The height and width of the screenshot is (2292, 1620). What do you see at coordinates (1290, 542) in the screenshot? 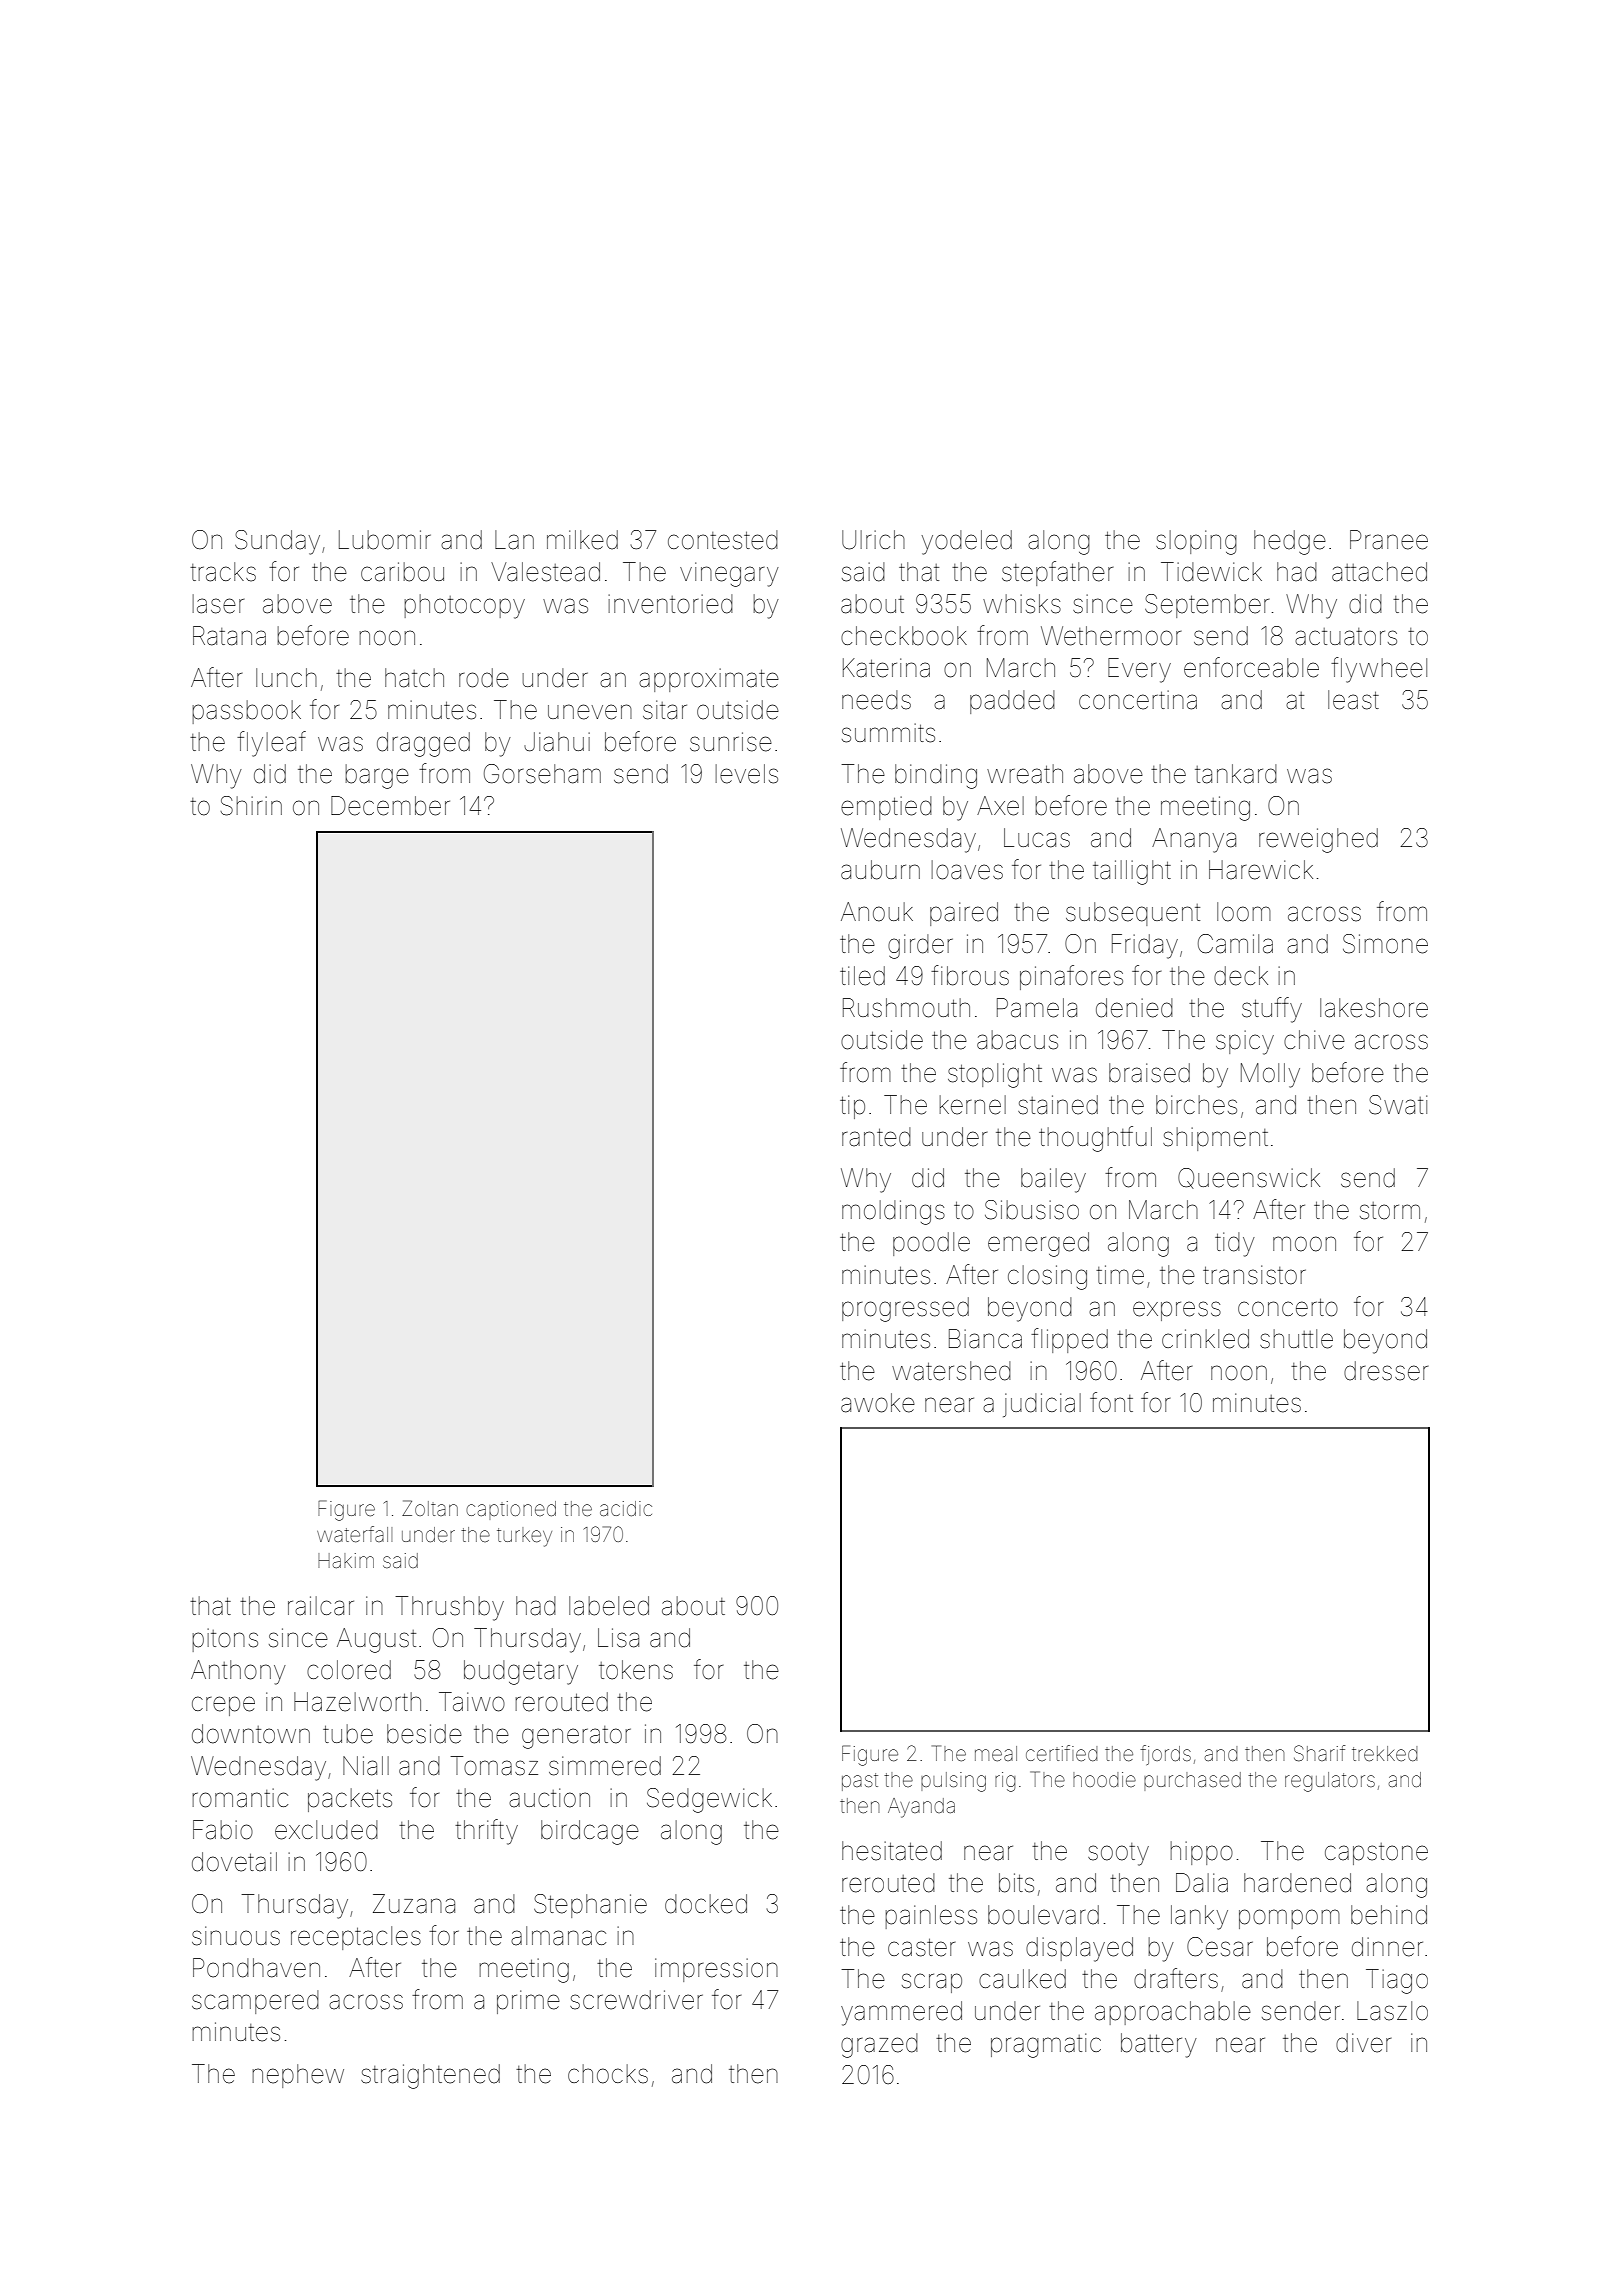
I see `hedge` at bounding box center [1290, 542].
